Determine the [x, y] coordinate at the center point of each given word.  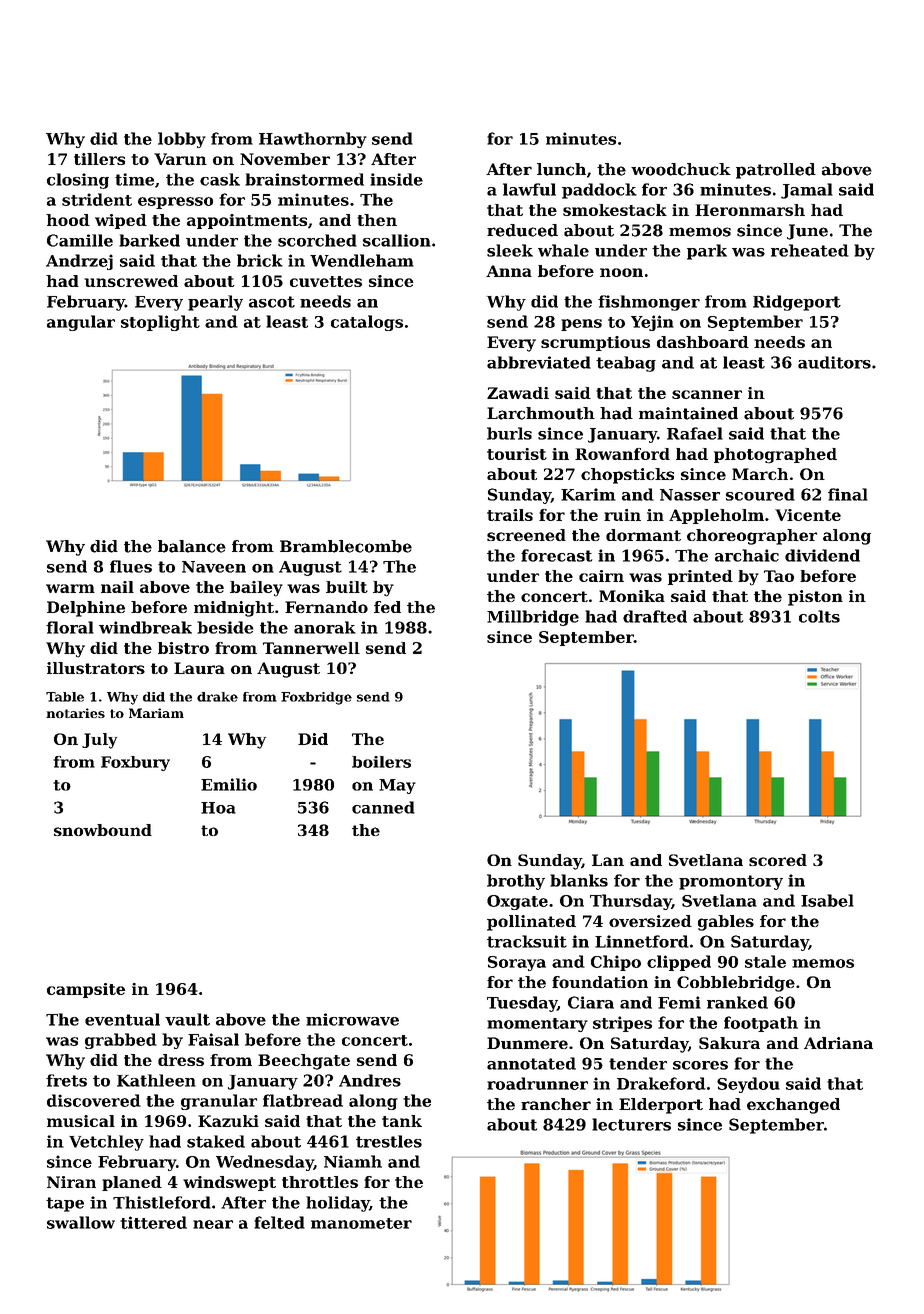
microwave [352, 1019]
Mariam [156, 713]
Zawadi [518, 393]
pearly [215, 303]
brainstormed [304, 179]
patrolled [776, 171]
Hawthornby [313, 140]
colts [819, 616]
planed [132, 1183]
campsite [86, 990]
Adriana [838, 1043]
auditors [834, 362]
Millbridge [533, 618]
